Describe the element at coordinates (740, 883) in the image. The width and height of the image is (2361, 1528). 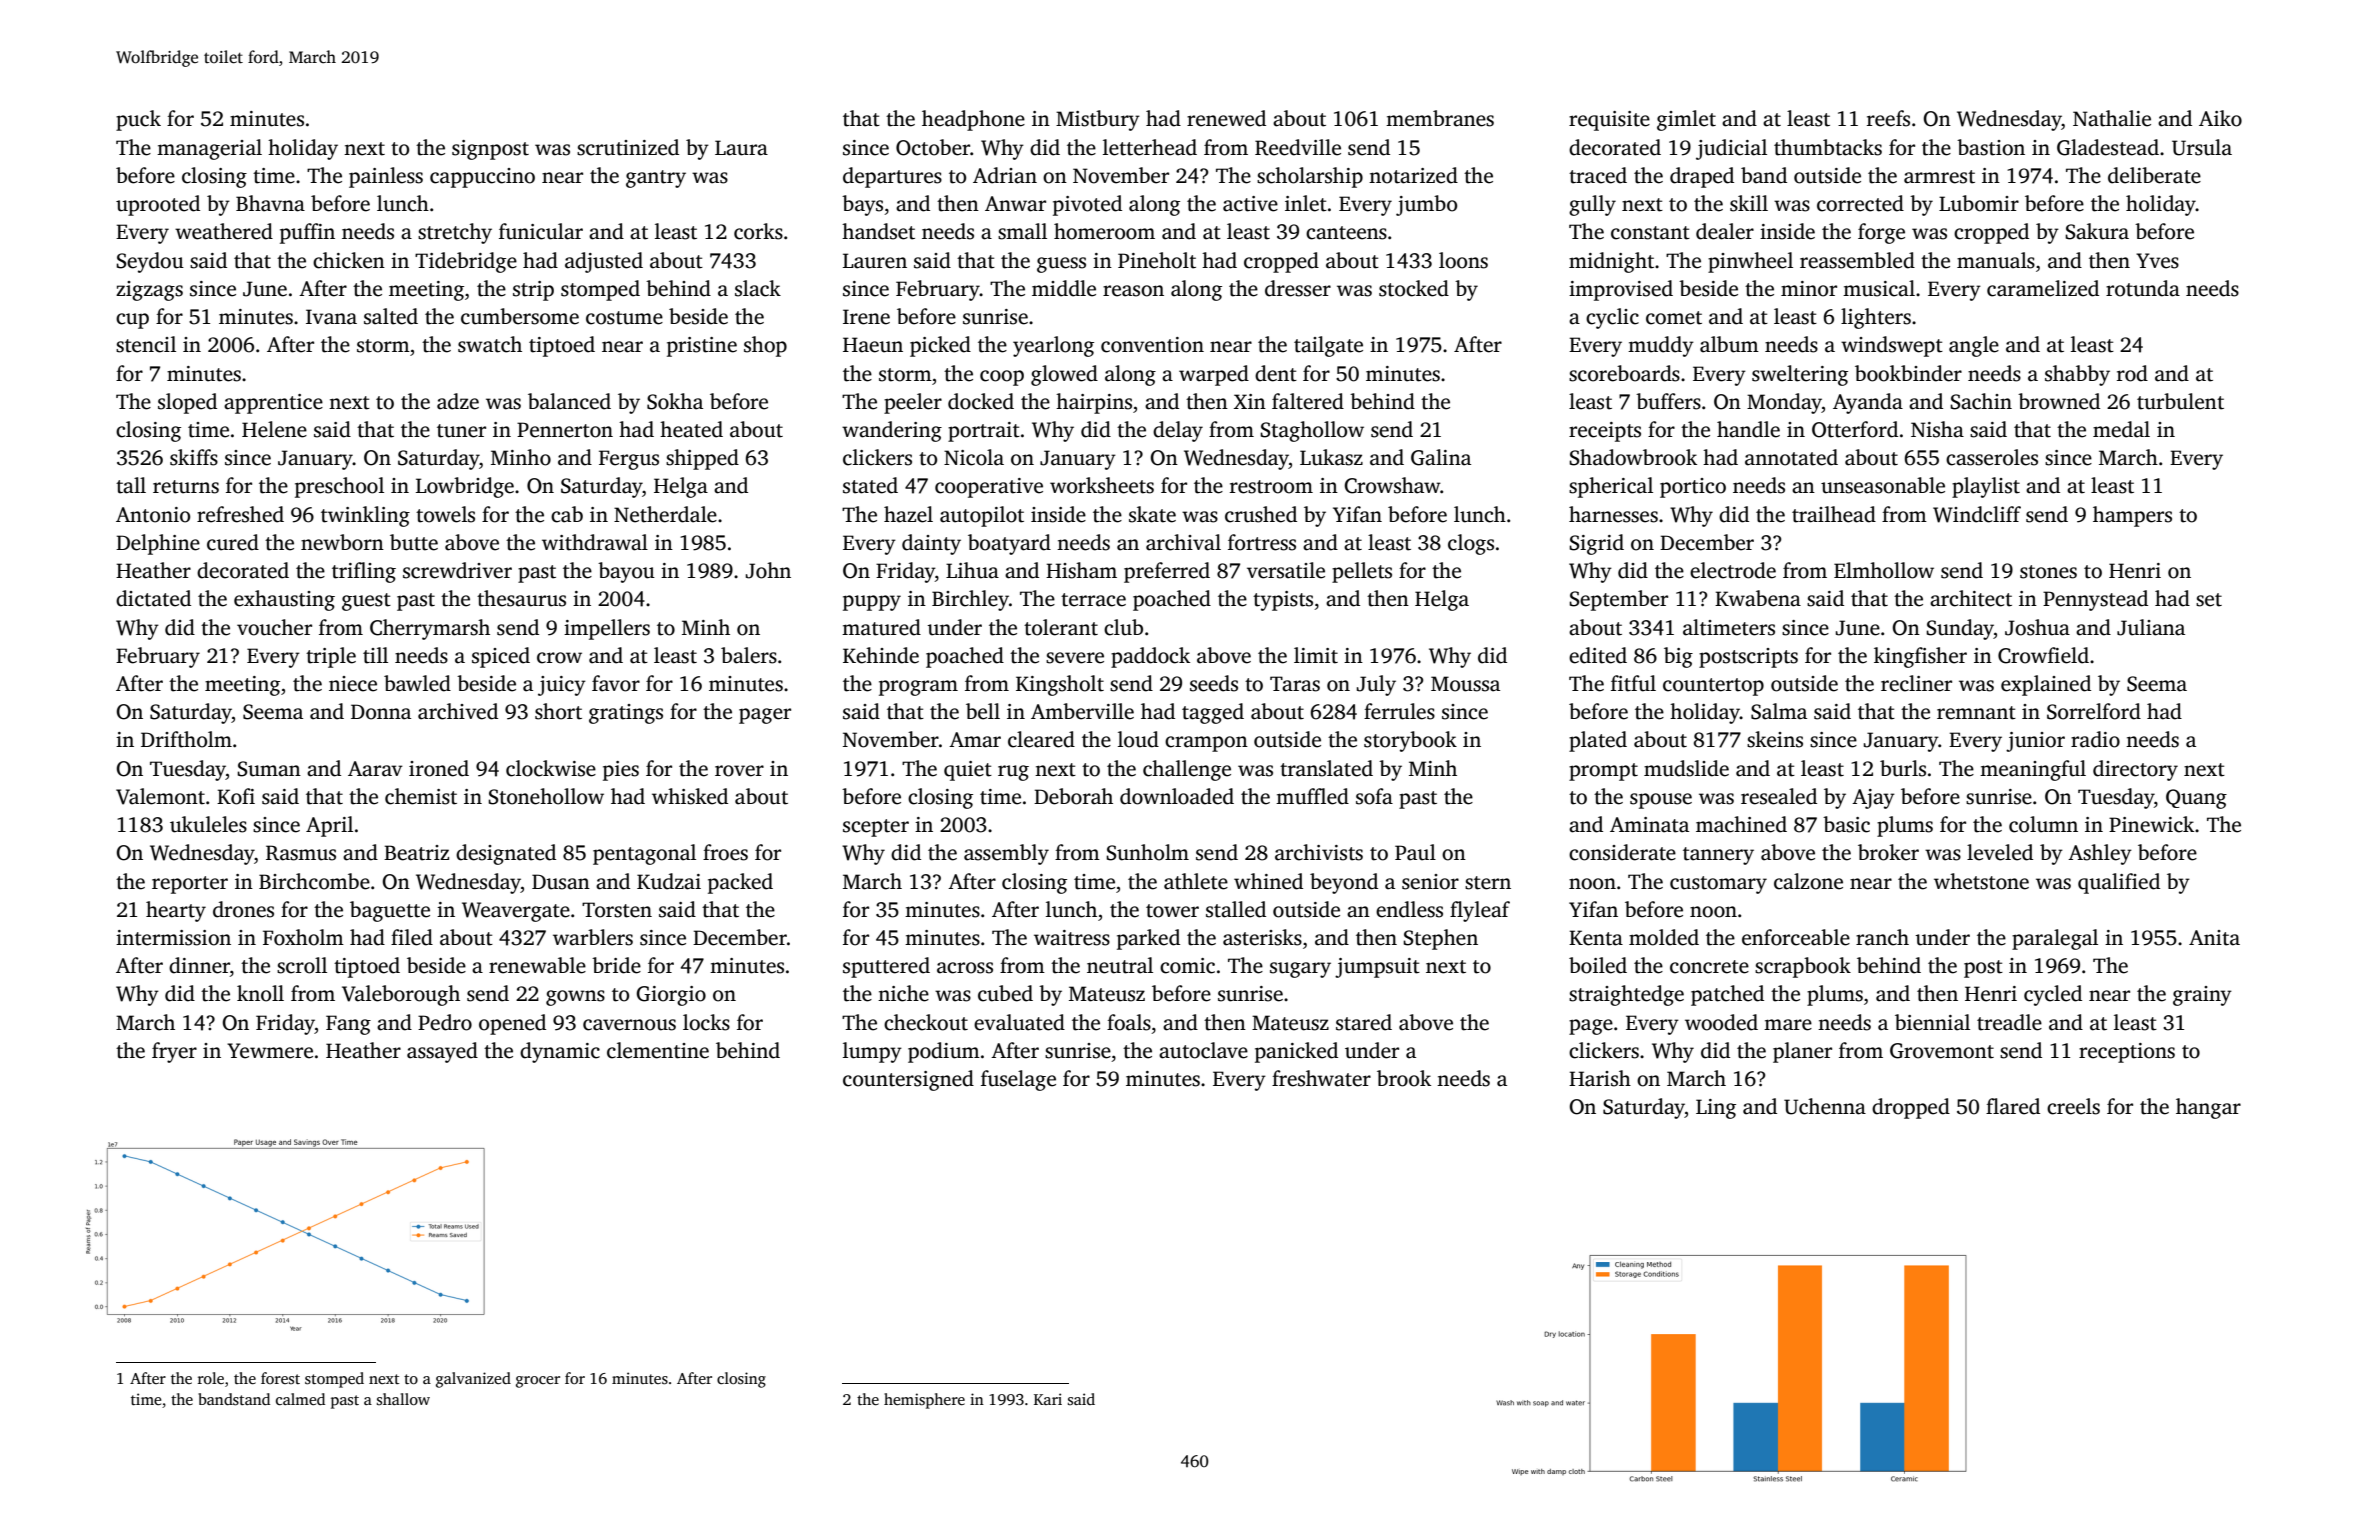
I see `packed` at that location.
